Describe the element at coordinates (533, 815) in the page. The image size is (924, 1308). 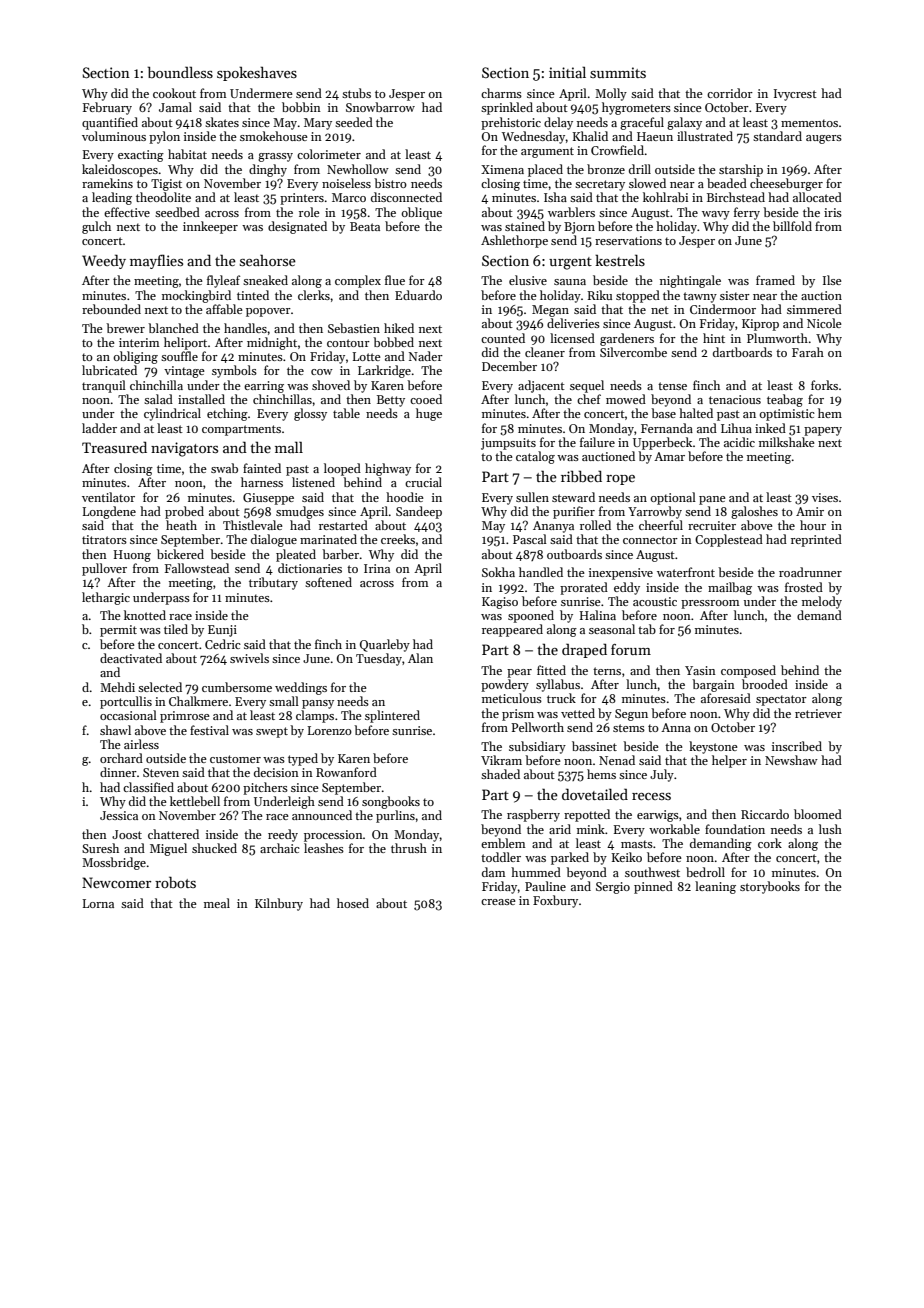
I see `raspberry` at that location.
